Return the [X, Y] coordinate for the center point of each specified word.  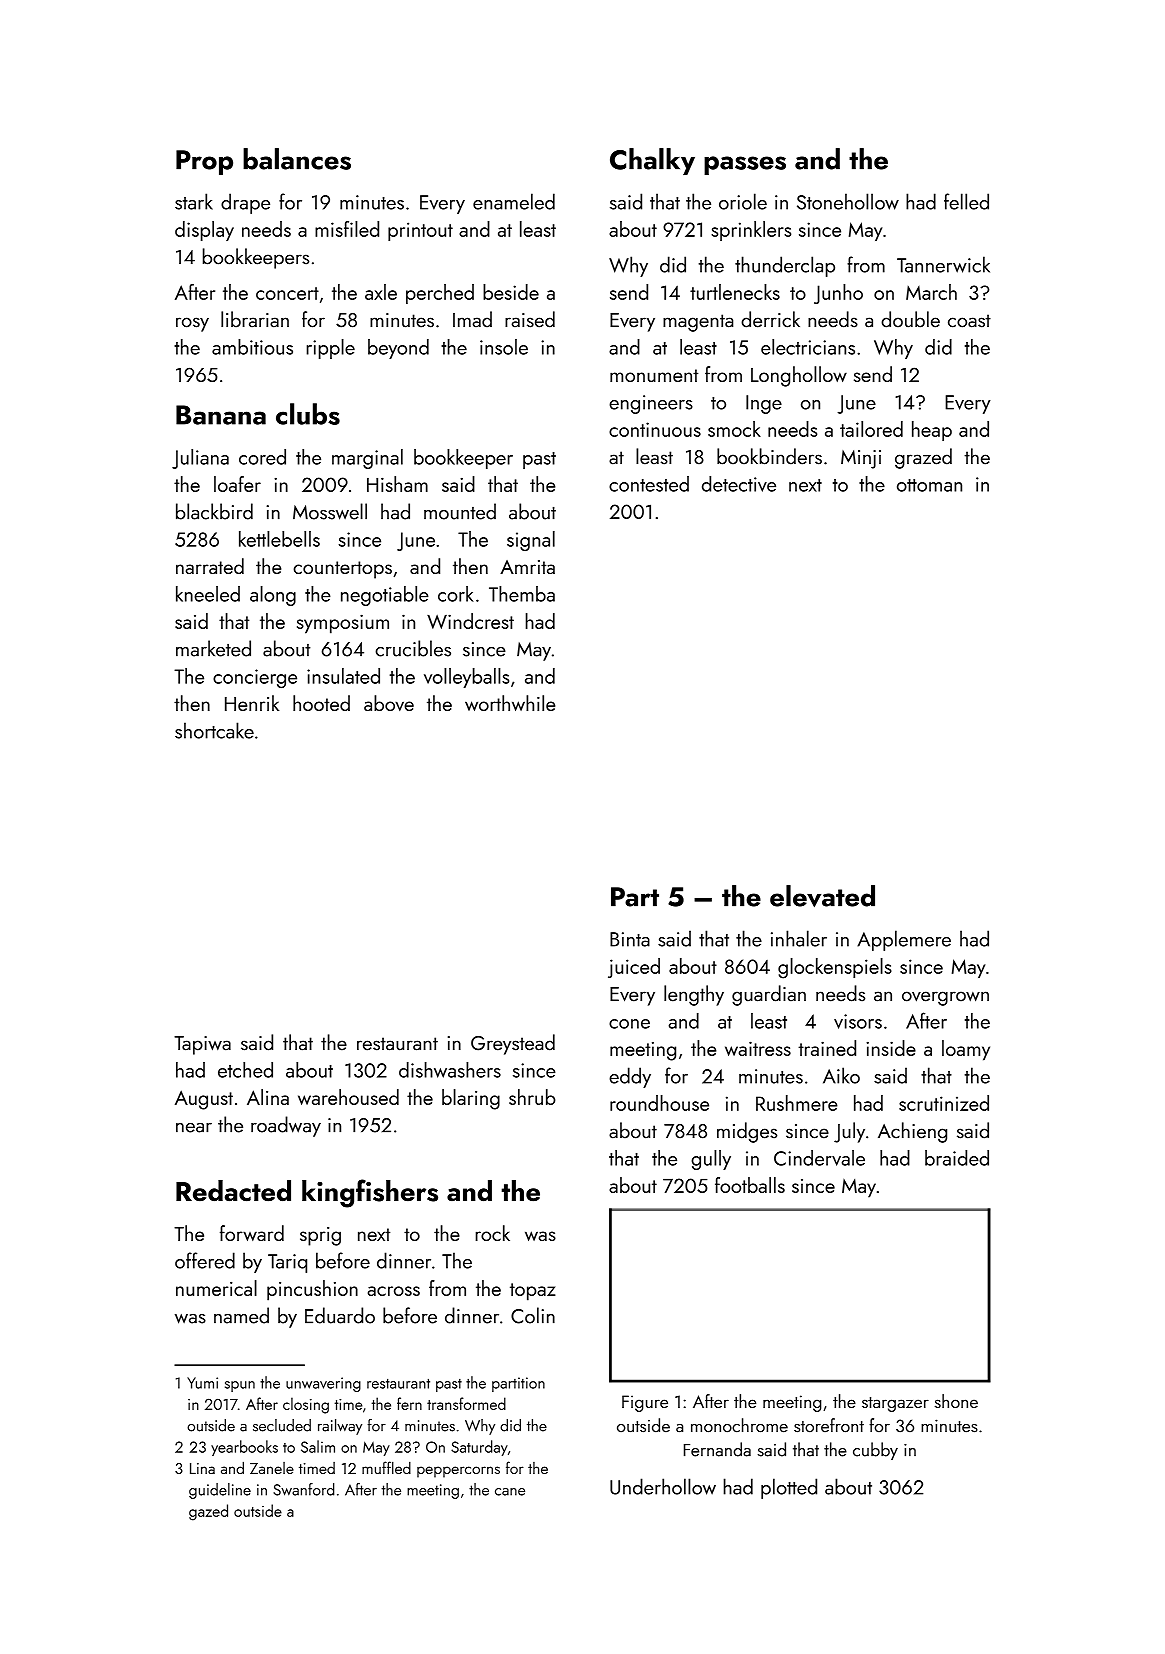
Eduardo [340, 1315]
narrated [210, 566]
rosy [192, 324]
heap [932, 431]
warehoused [348, 1097]
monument [654, 375]
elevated [822, 896]
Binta [630, 939]
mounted [460, 511]
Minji [861, 459]
